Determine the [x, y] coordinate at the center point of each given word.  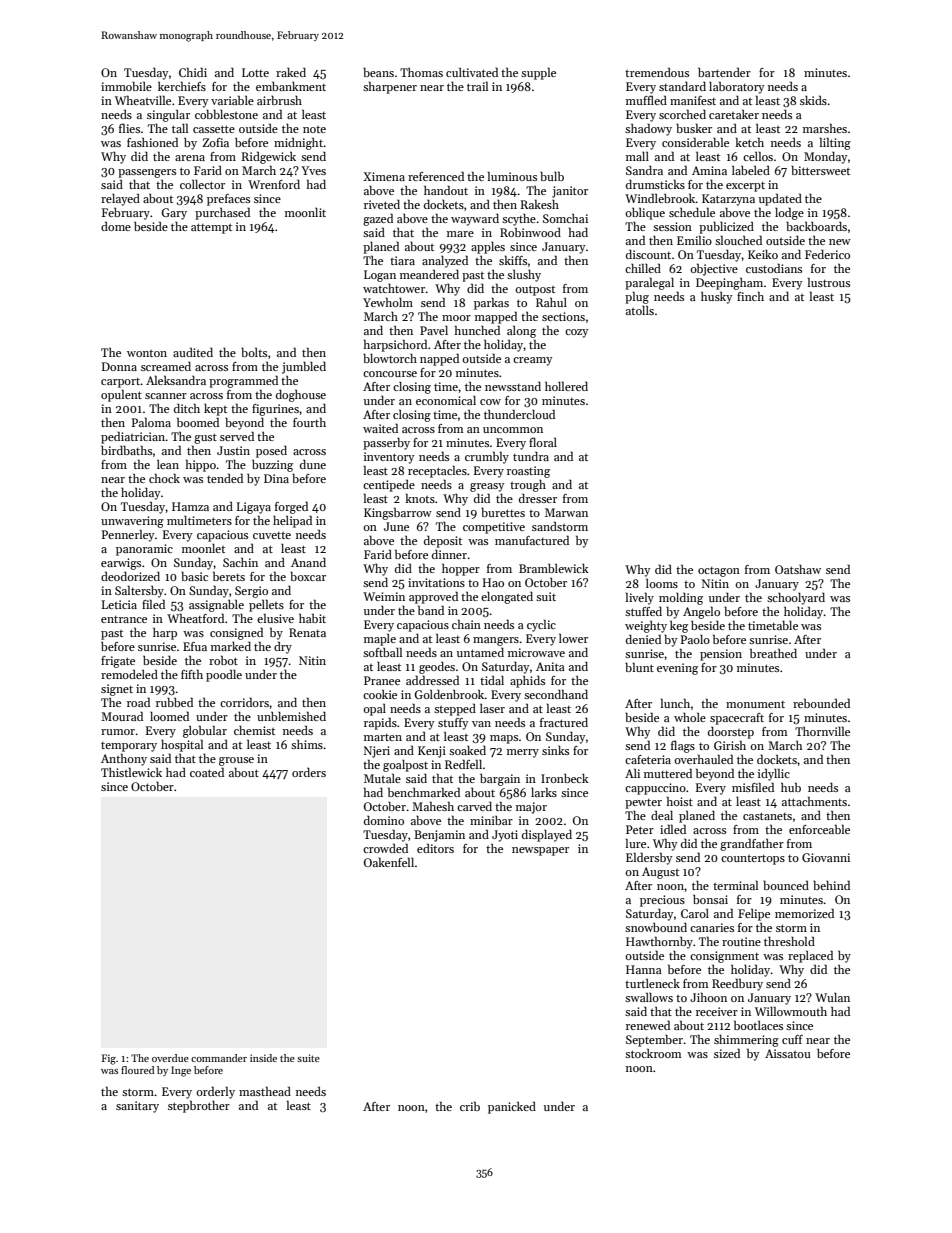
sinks [555, 750]
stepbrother [199, 1106]
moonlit [305, 212]
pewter [643, 804]
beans [378, 72]
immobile [126, 86]
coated [207, 772]
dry [283, 647]
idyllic [774, 774]
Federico [827, 254]
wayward [475, 220]
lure [636, 843]
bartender [724, 72]
